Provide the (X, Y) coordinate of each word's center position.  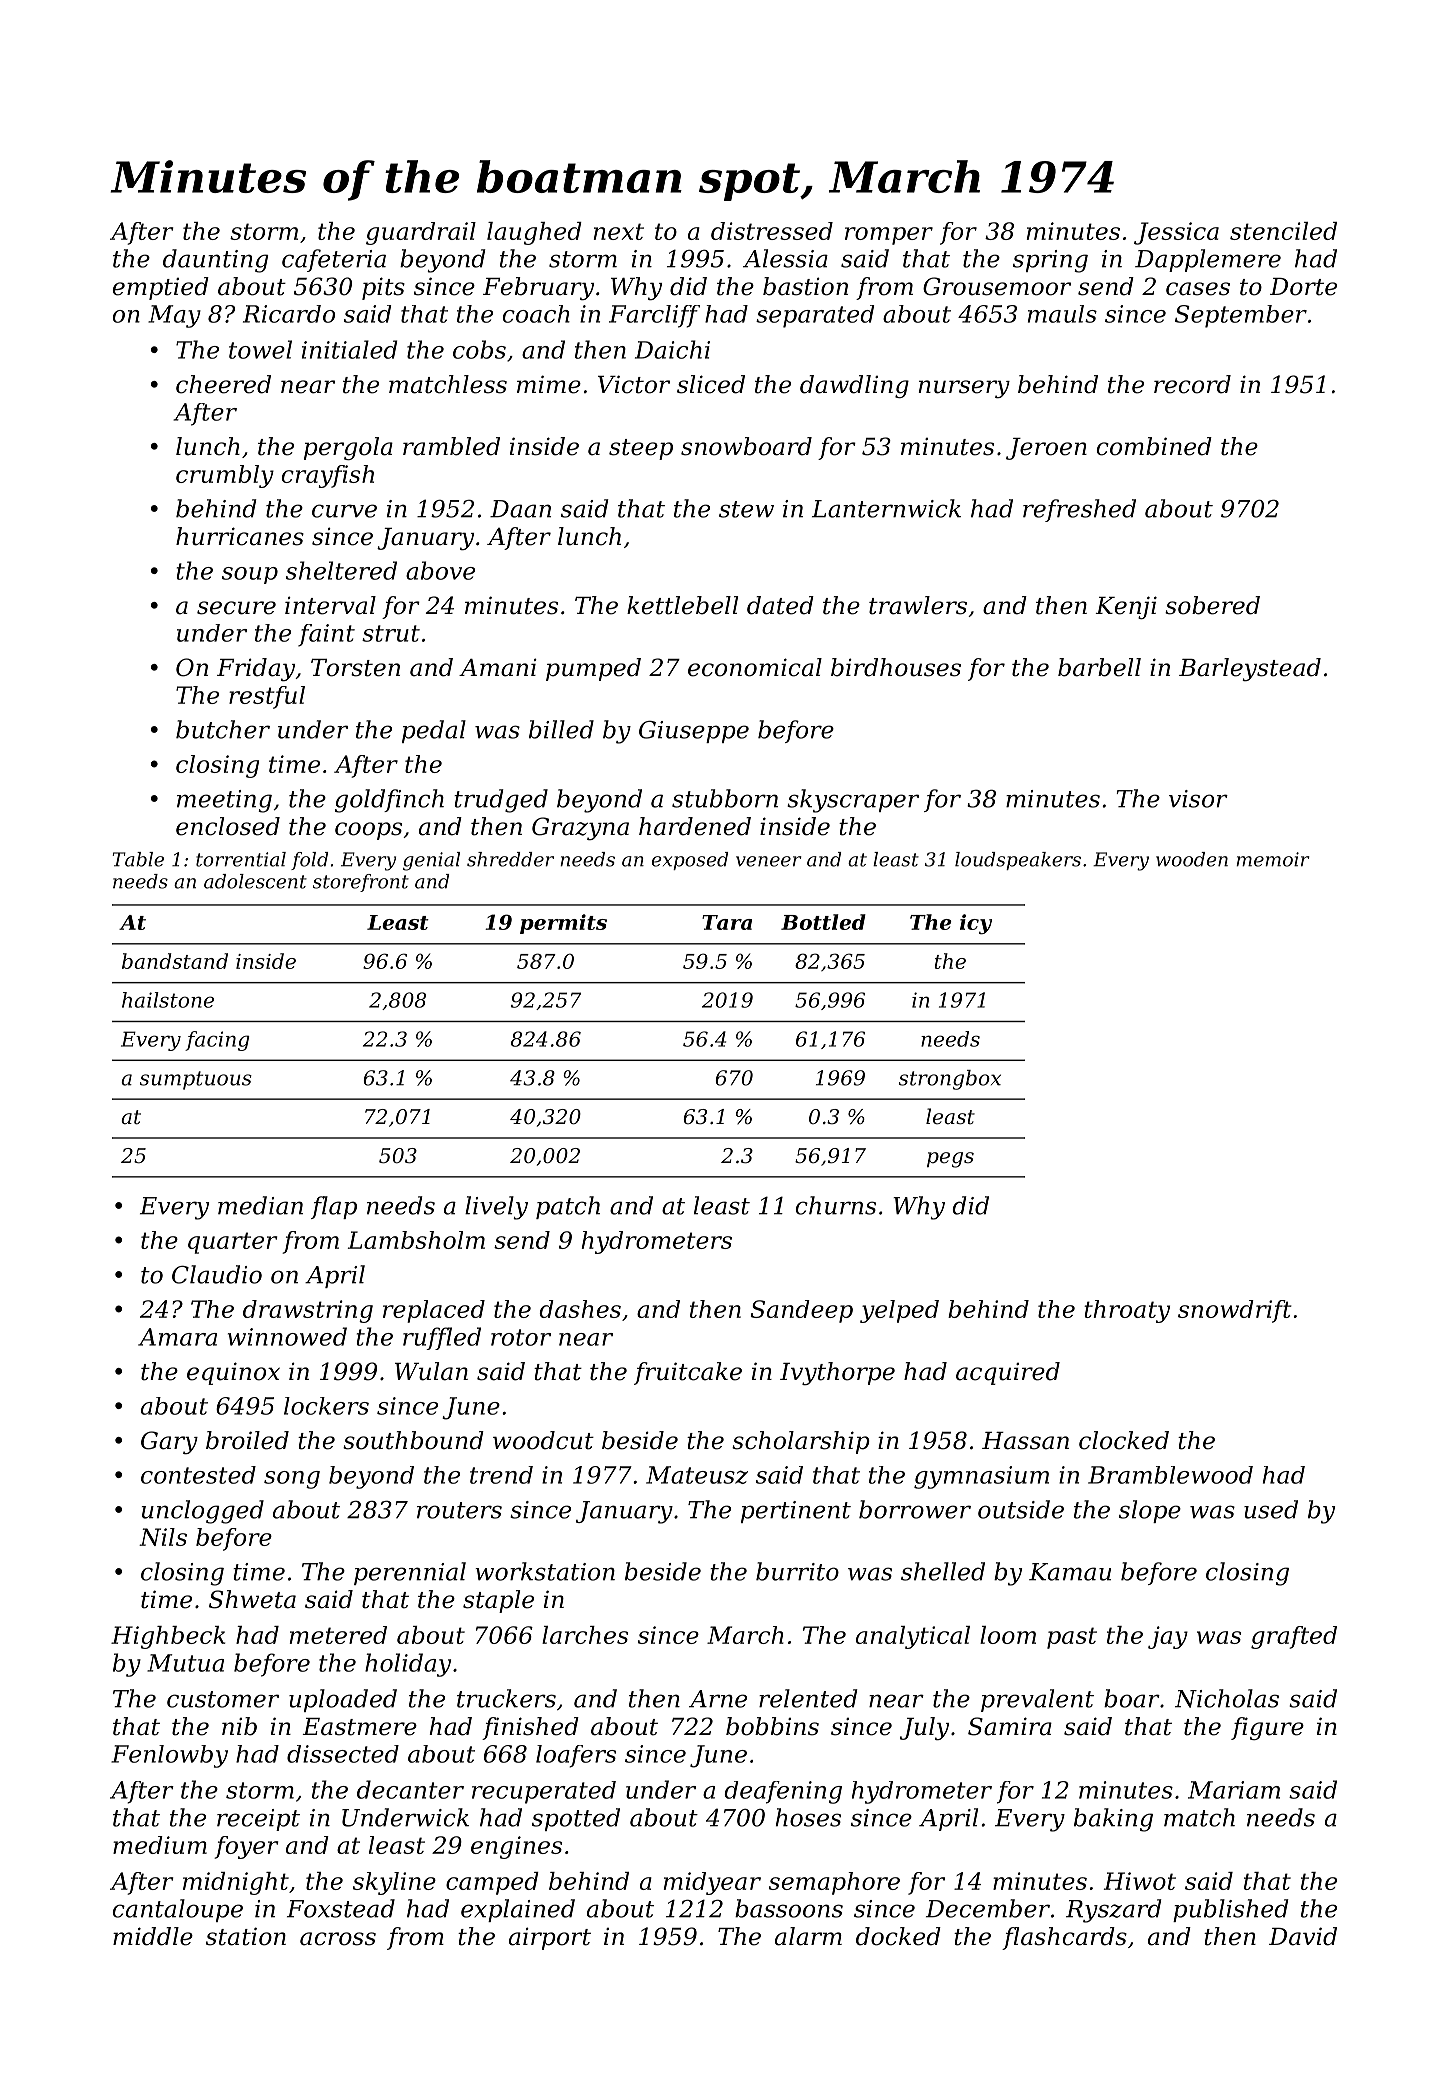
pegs (950, 1160)
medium (160, 1845)
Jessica (1176, 233)
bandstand (175, 961)
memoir (1273, 859)
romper (889, 236)
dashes (580, 1309)
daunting (215, 261)
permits (563, 924)
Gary (169, 1442)
